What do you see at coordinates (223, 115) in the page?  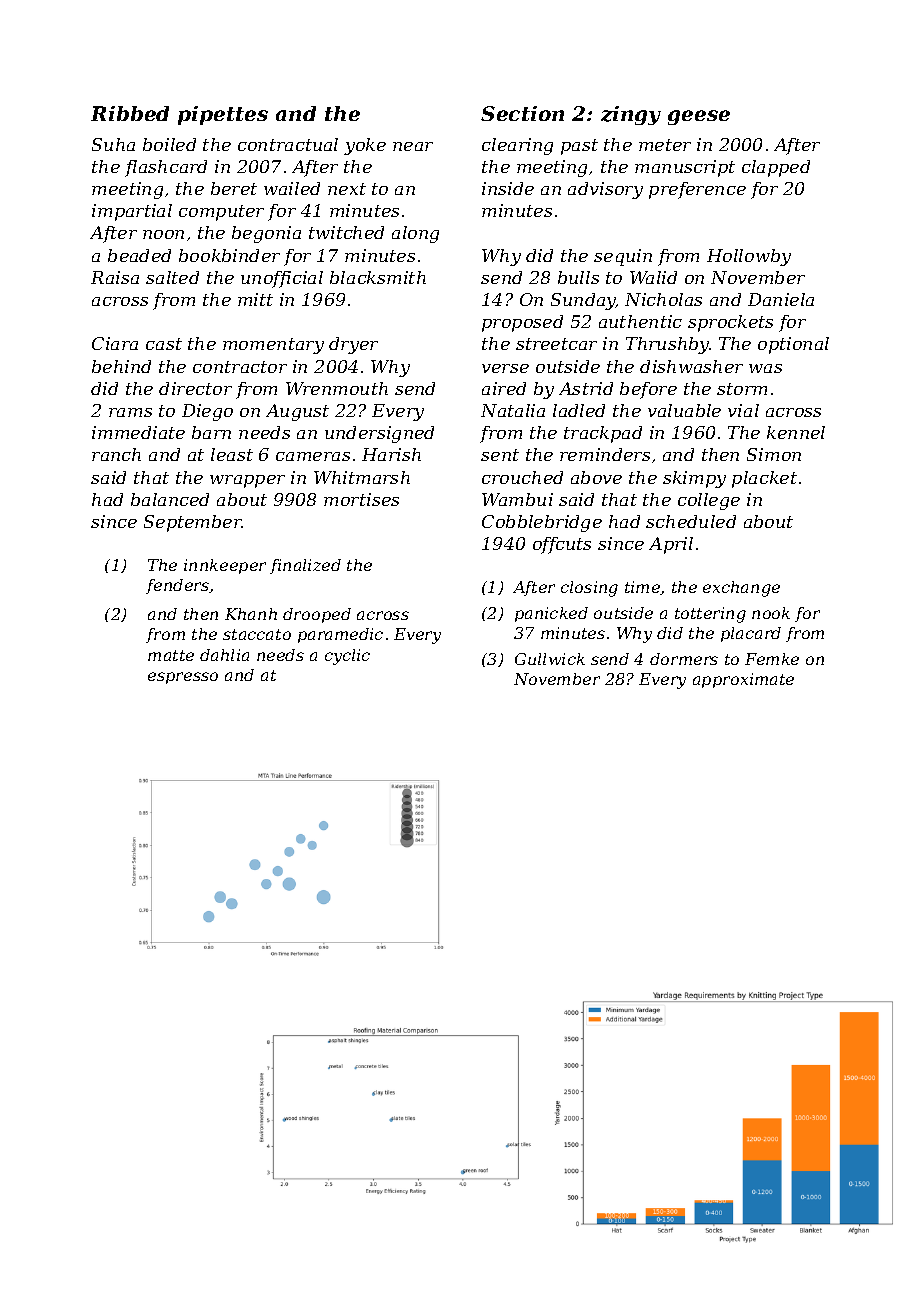 I see `pipettes` at bounding box center [223, 115].
